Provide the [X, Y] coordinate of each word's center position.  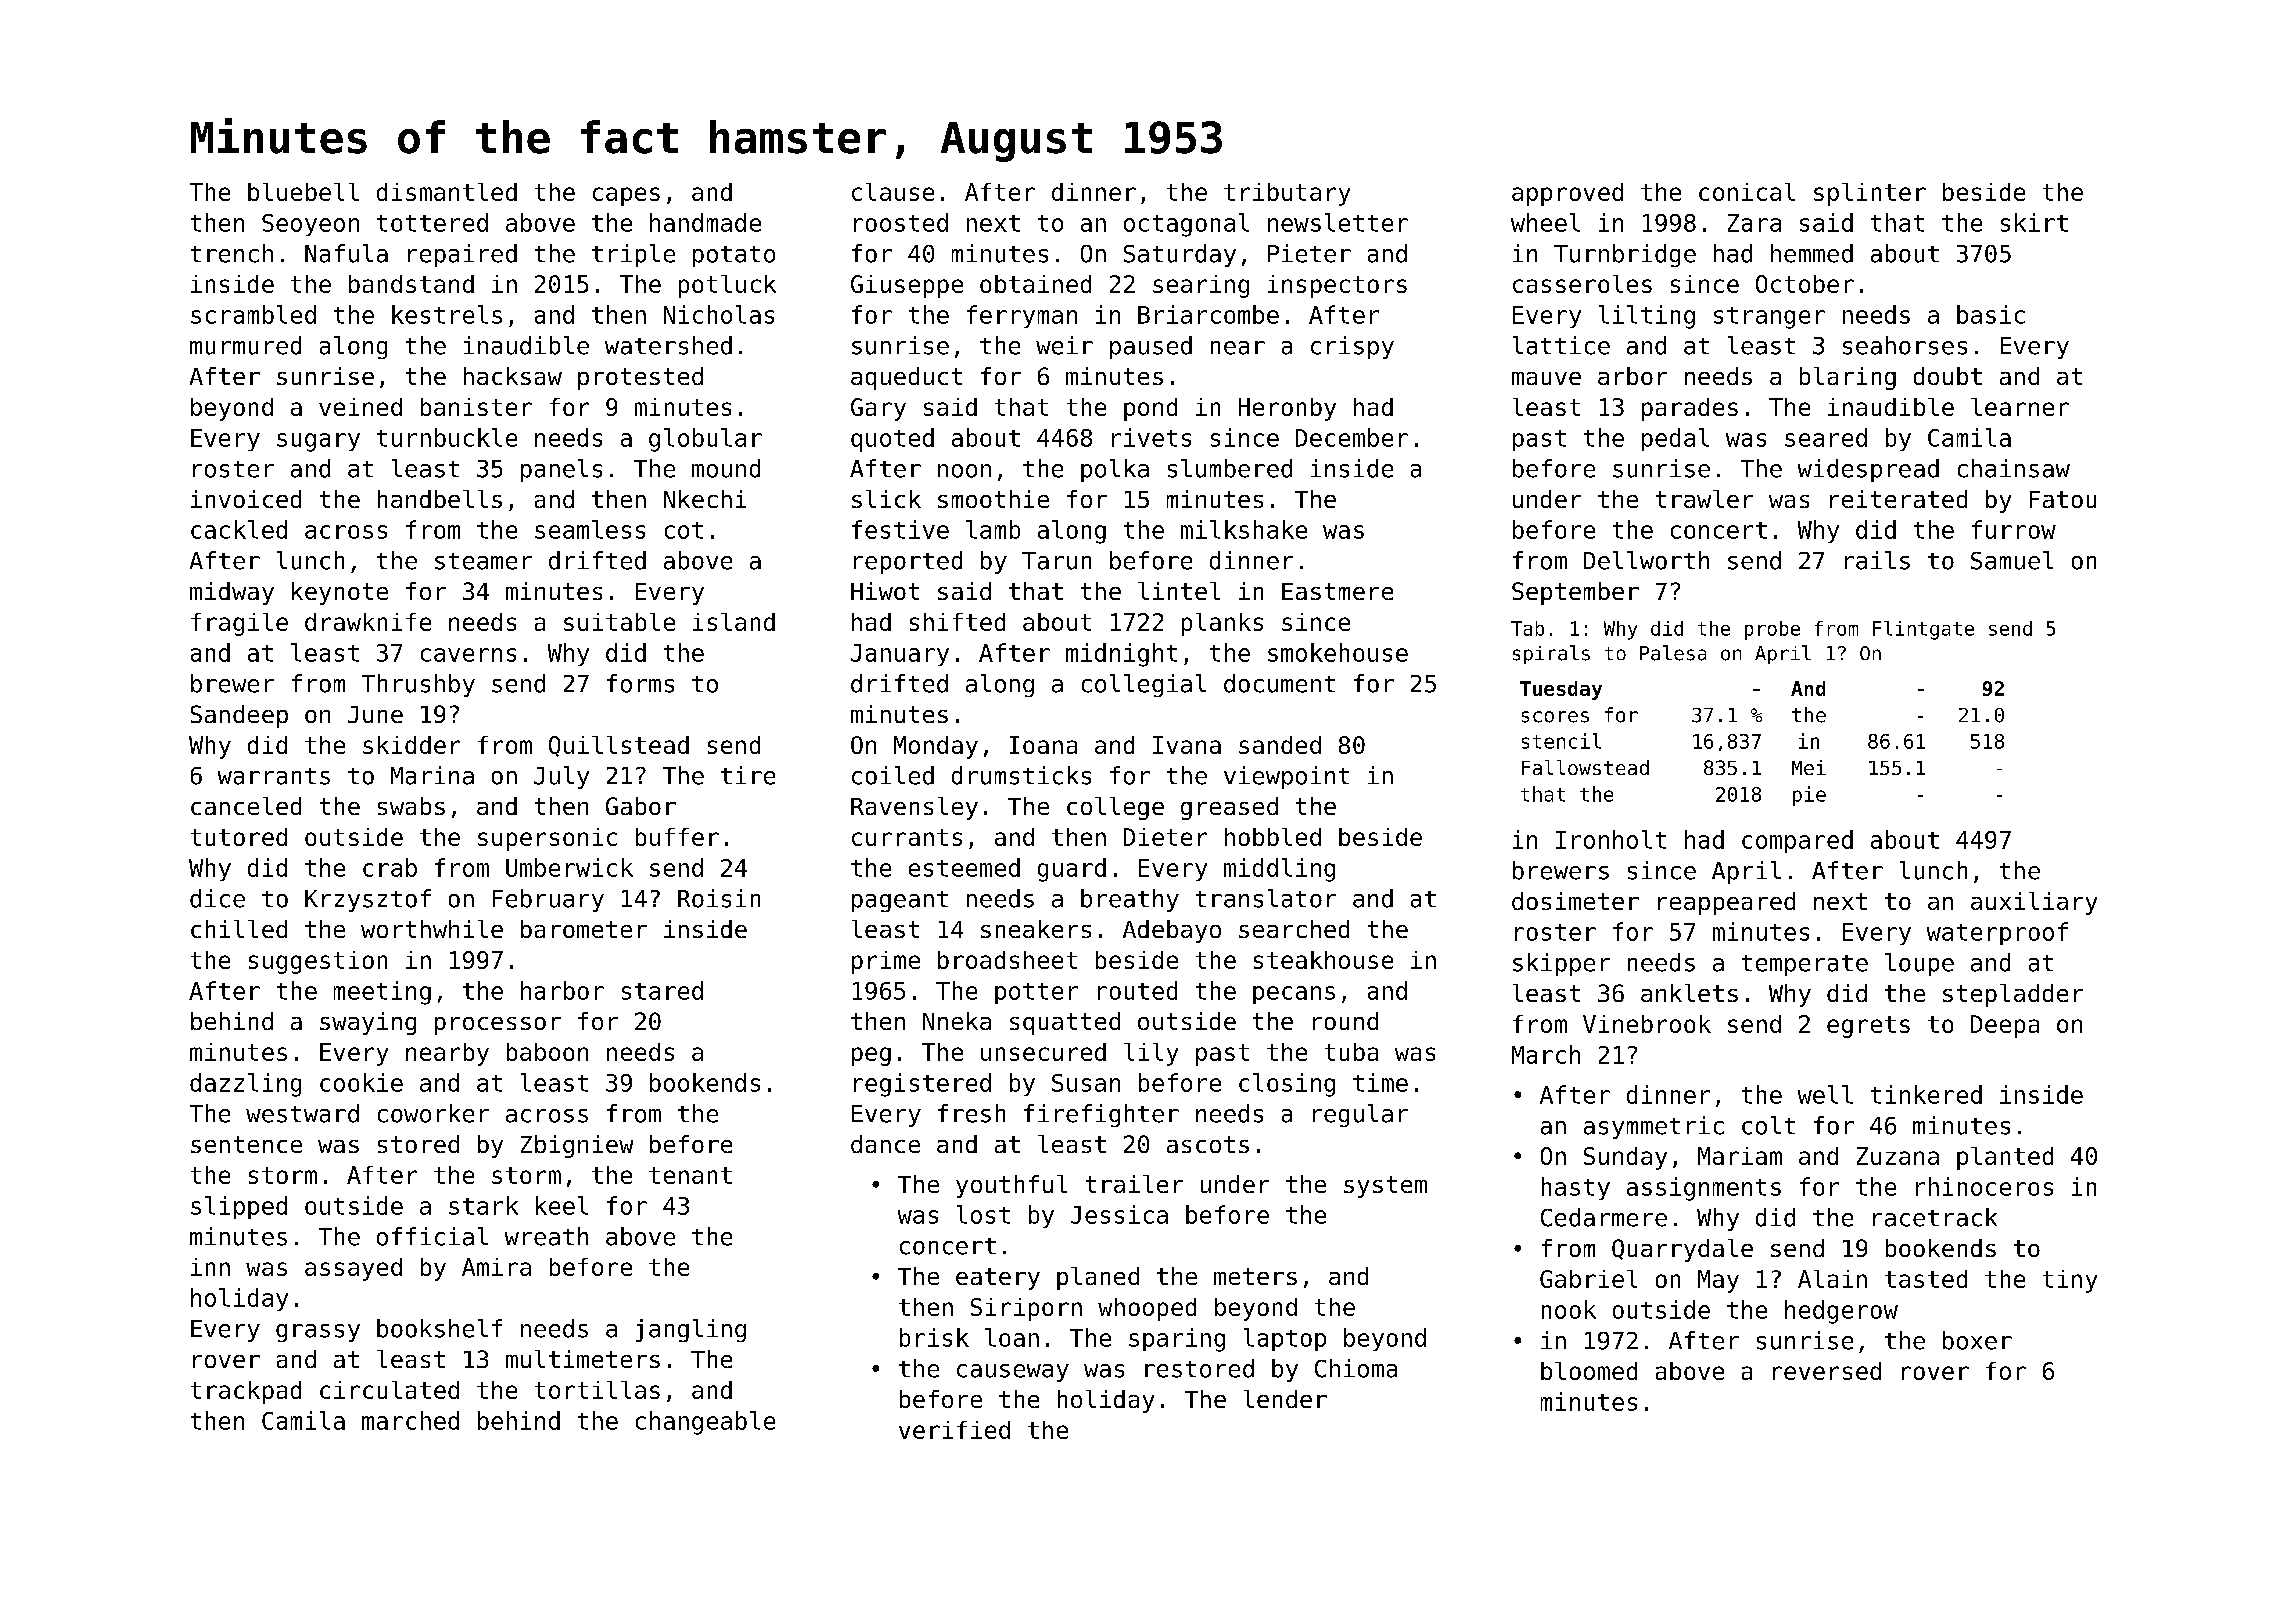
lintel [1179, 591]
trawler [1704, 499]
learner [2020, 407]
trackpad [246, 1392]
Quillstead [619, 746]
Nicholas [719, 314]
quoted [892, 440]
